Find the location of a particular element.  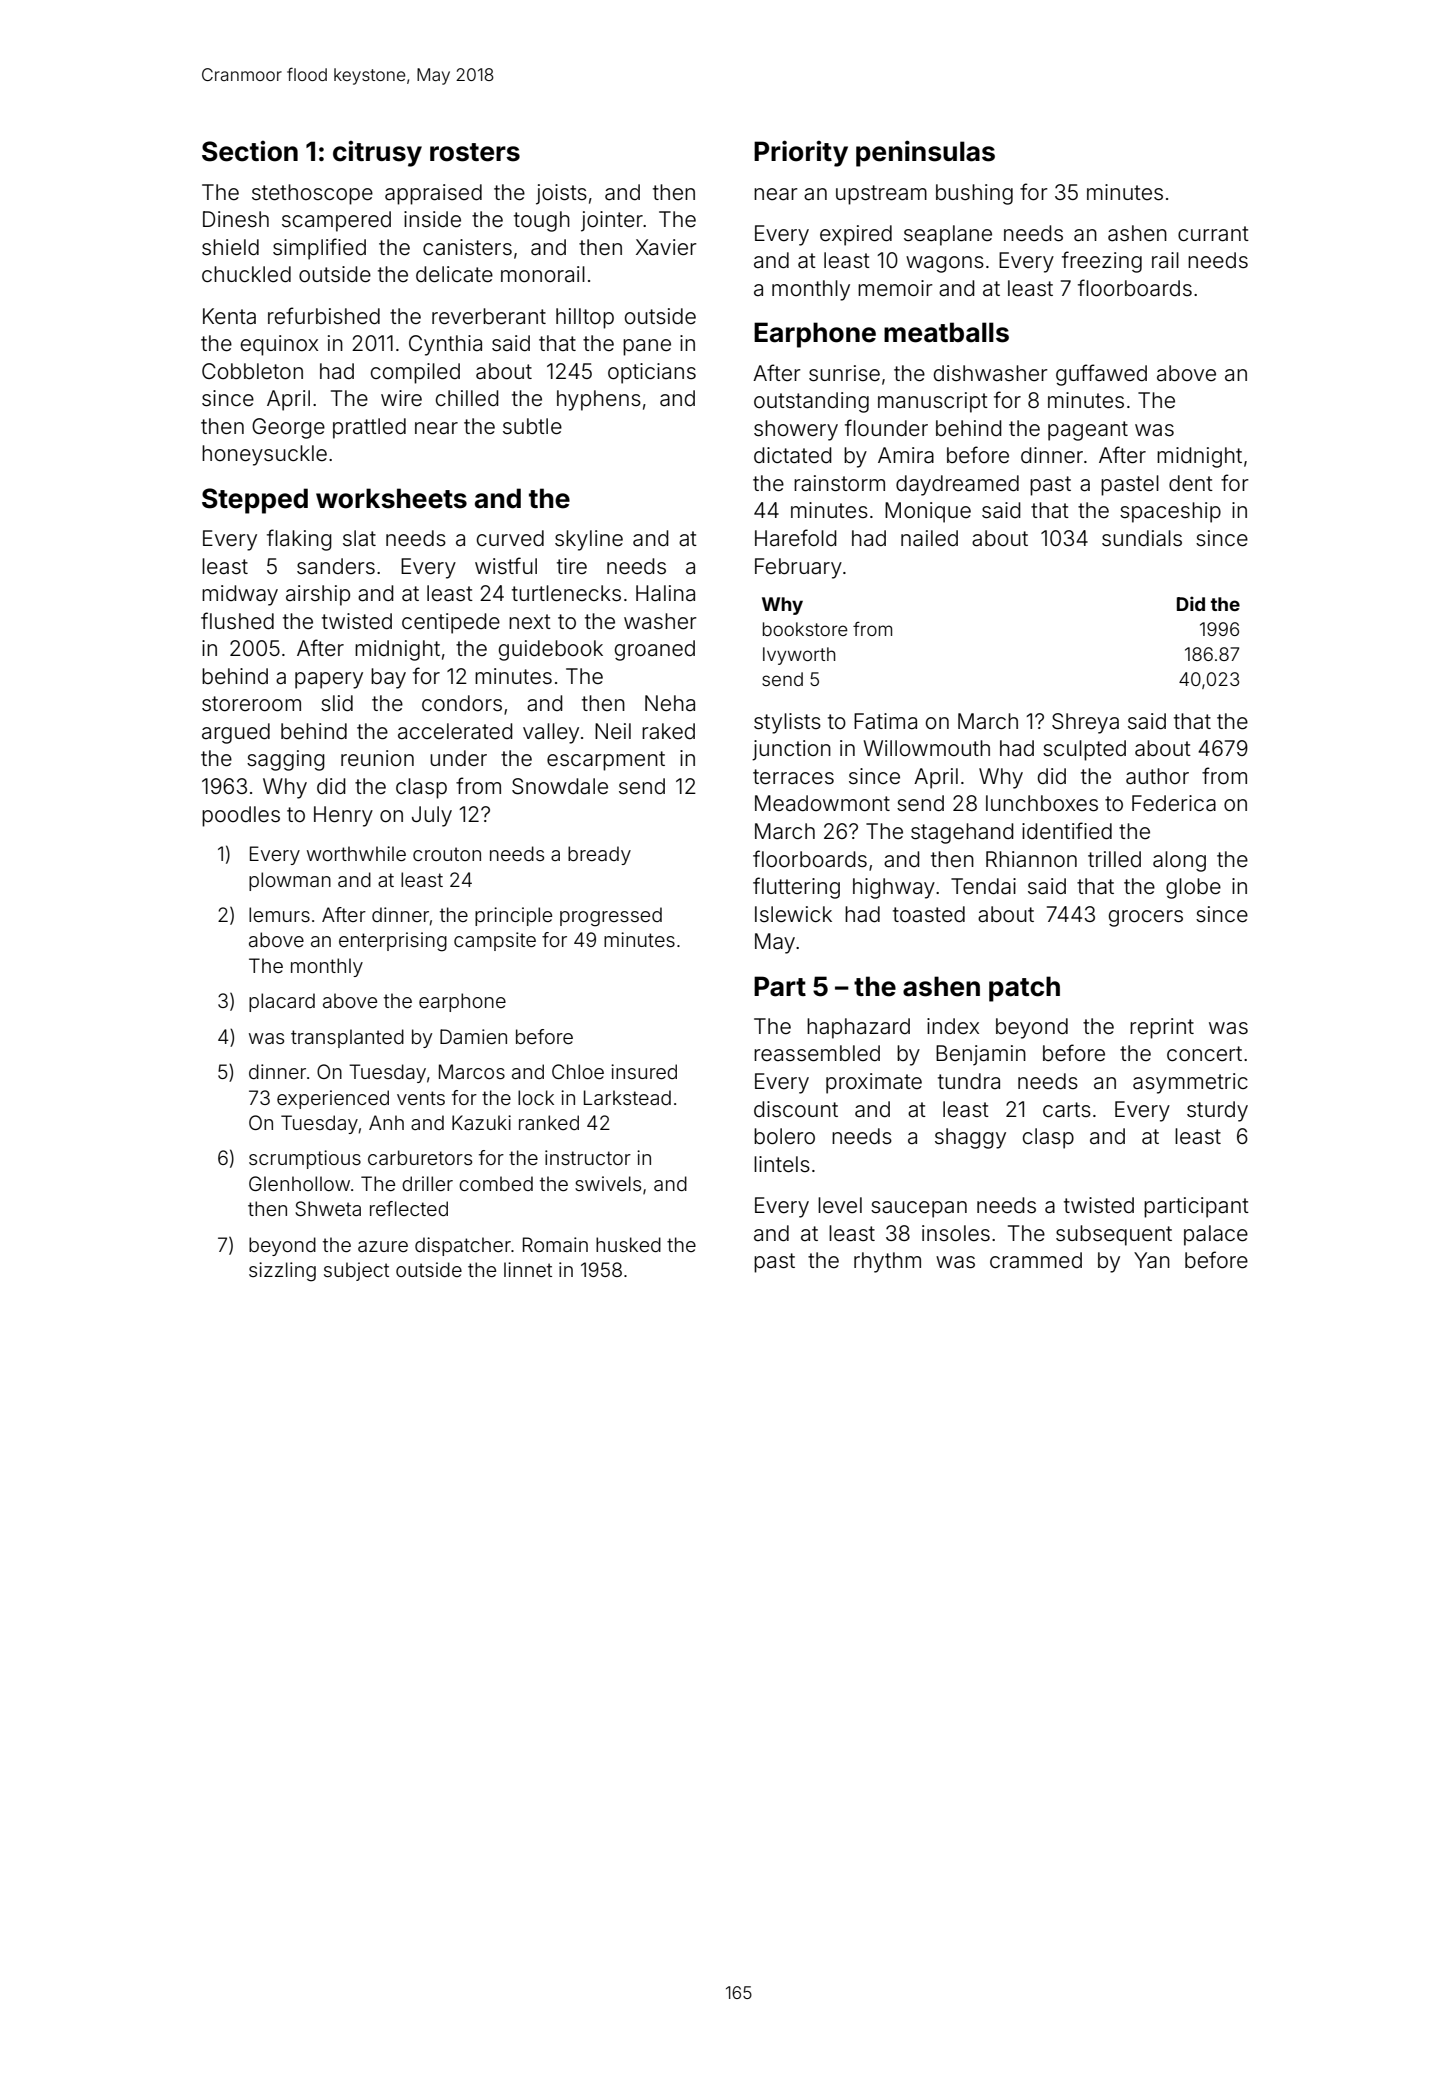

Shreya is located at coordinates (1085, 723).
